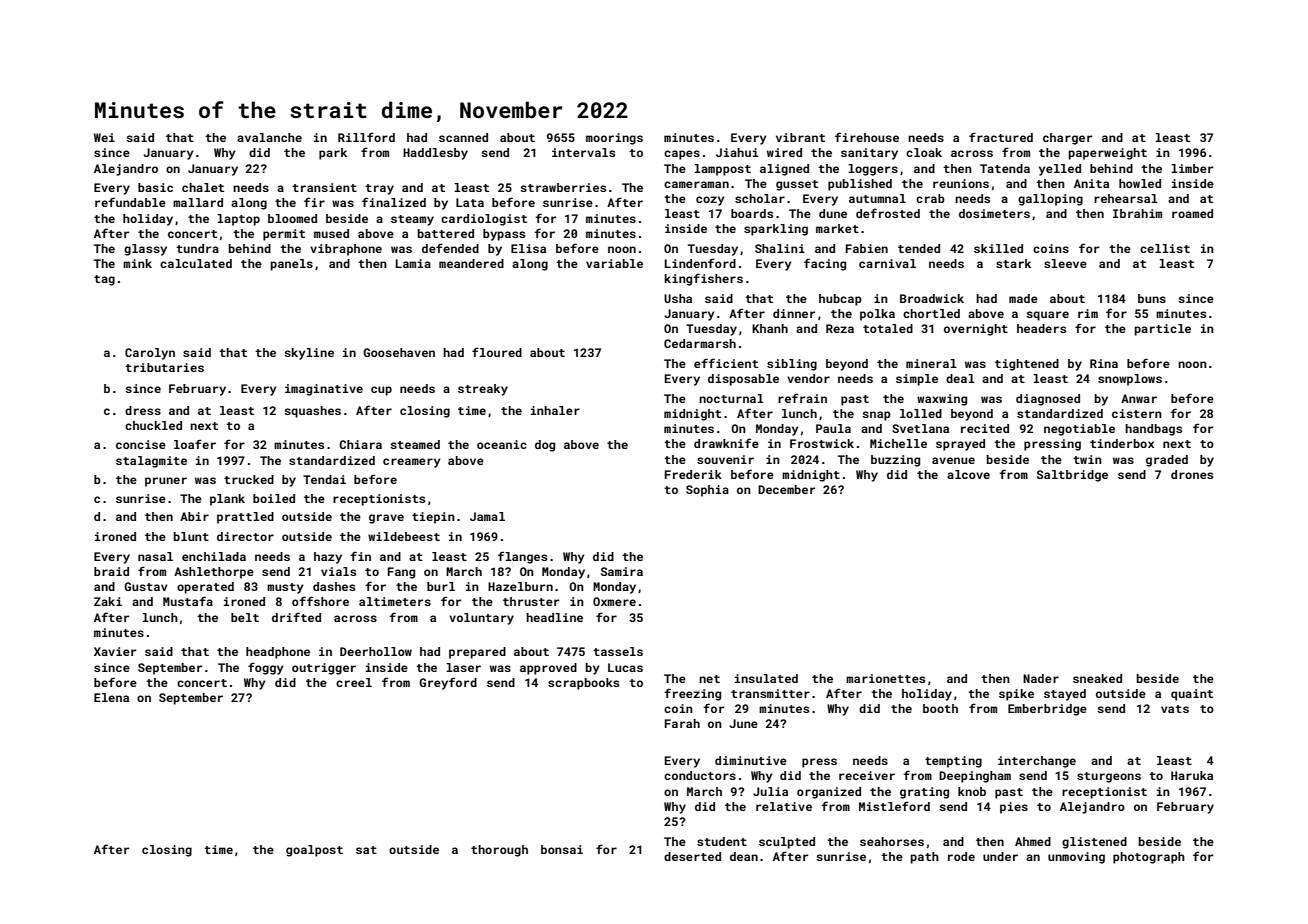  Describe the element at coordinates (1076, 858) in the screenshot. I see `unmoving` at that location.
